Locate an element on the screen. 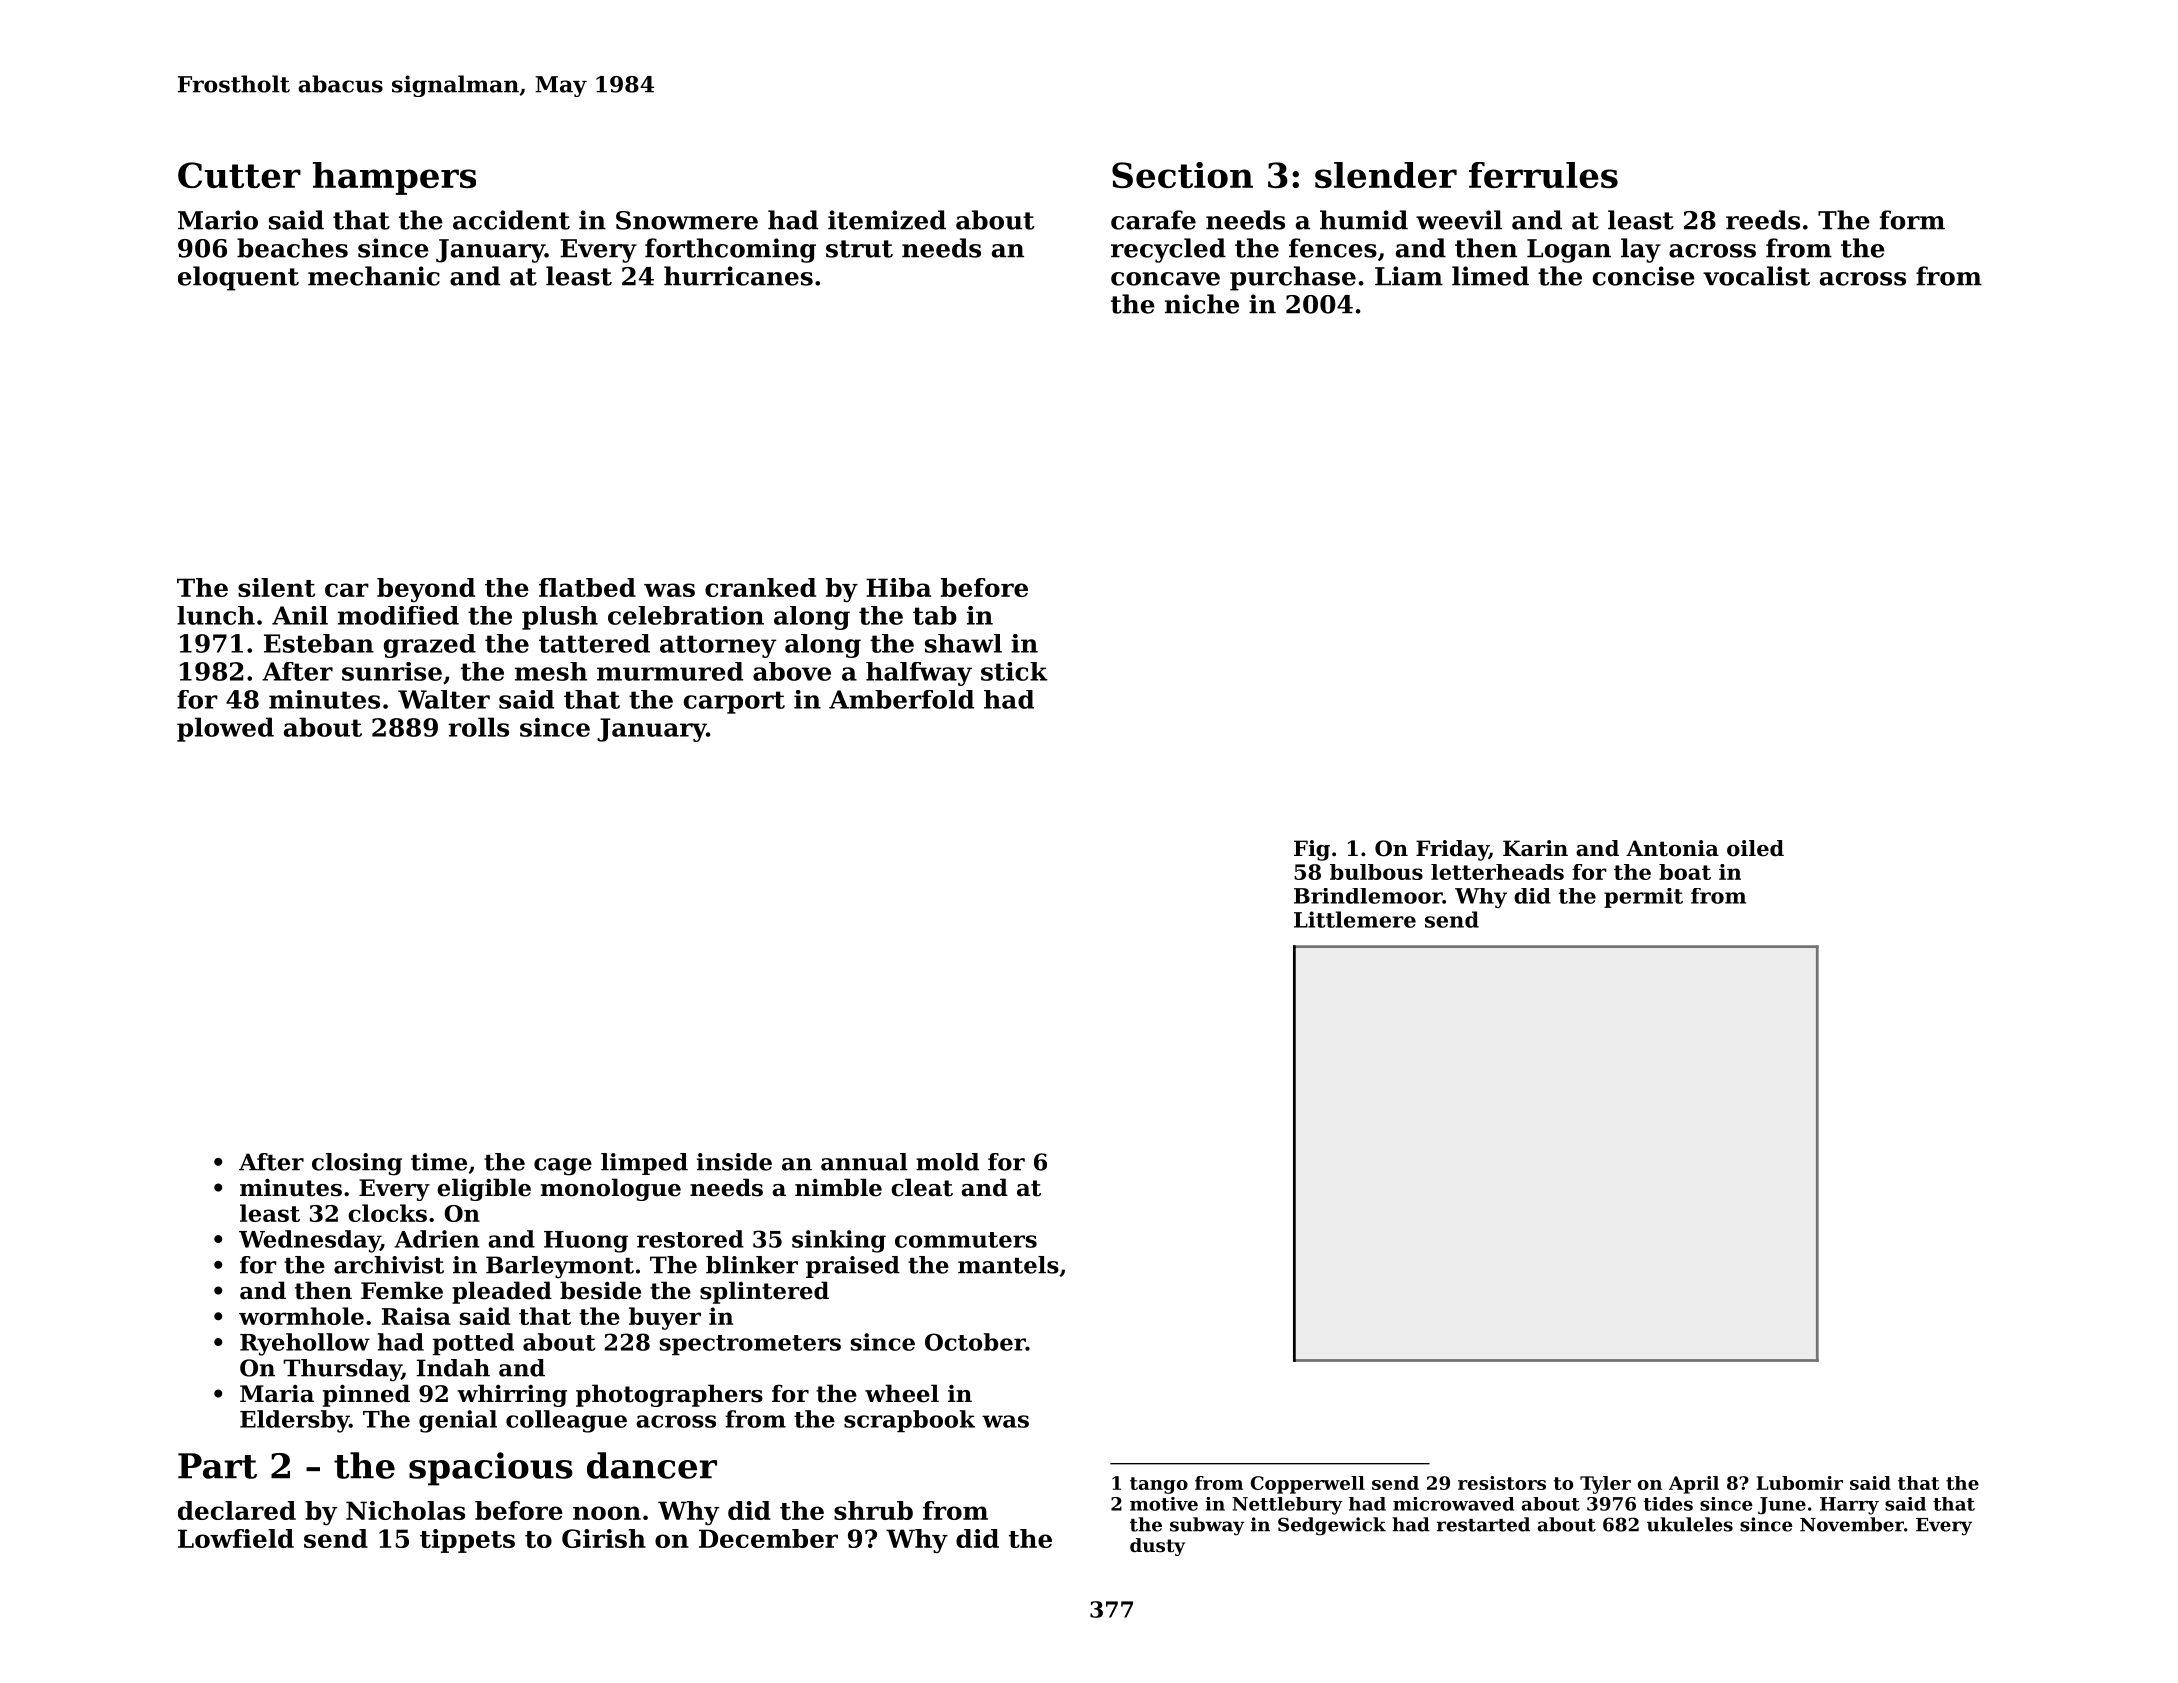 The height and width of the screenshot is (1683, 2178). nimble is located at coordinates (838, 1187).
